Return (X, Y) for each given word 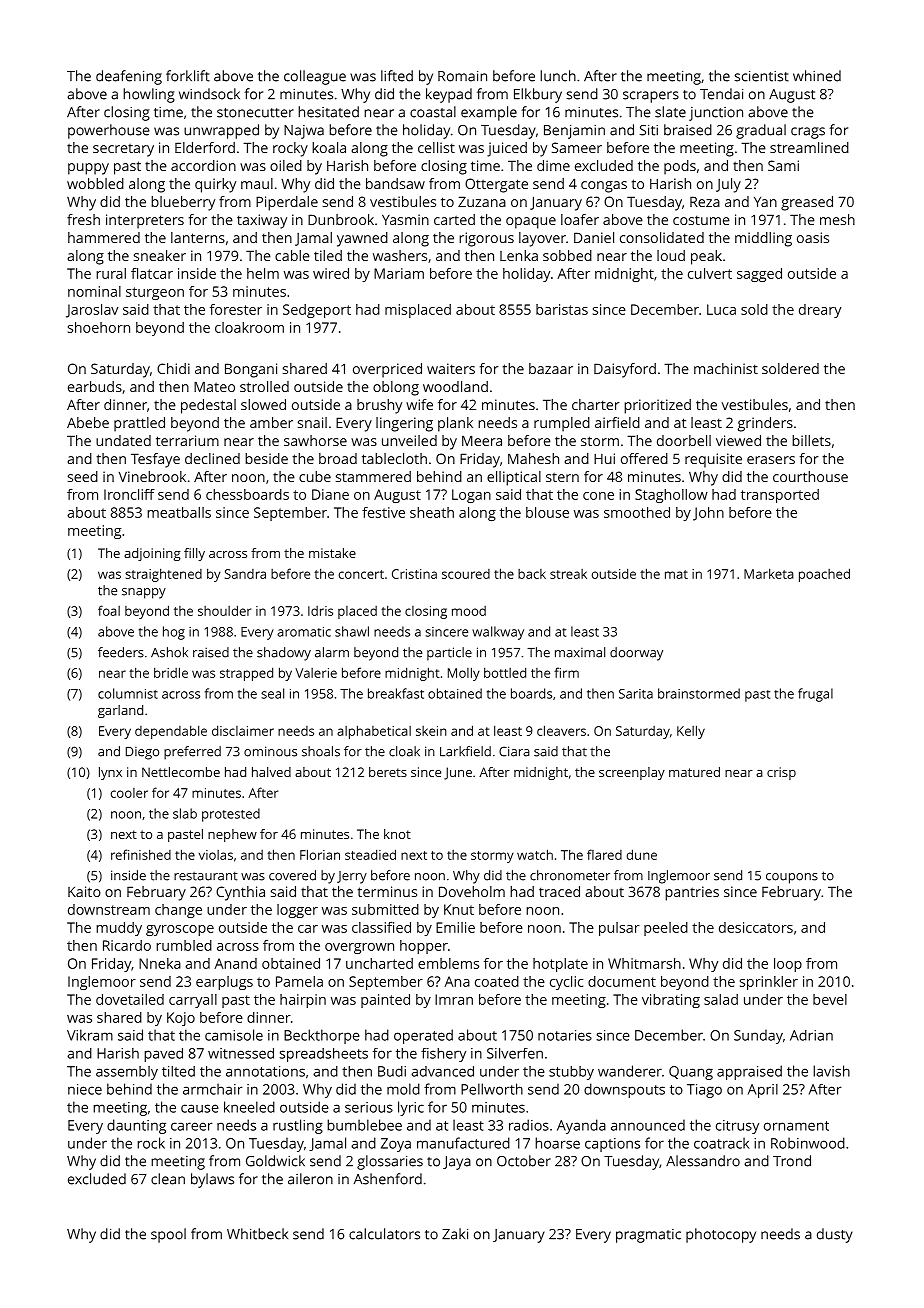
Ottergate (496, 185)
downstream (109, 909)
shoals (321, 751)
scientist (761, 76)
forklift (188, 76)
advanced (442, 1071)
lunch (558, 76)
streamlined (809, 147)
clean (168, 1179)
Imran (454, 999)
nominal (94, 291)
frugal (815, 695)
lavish (831, 1071)
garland (120, 711)
